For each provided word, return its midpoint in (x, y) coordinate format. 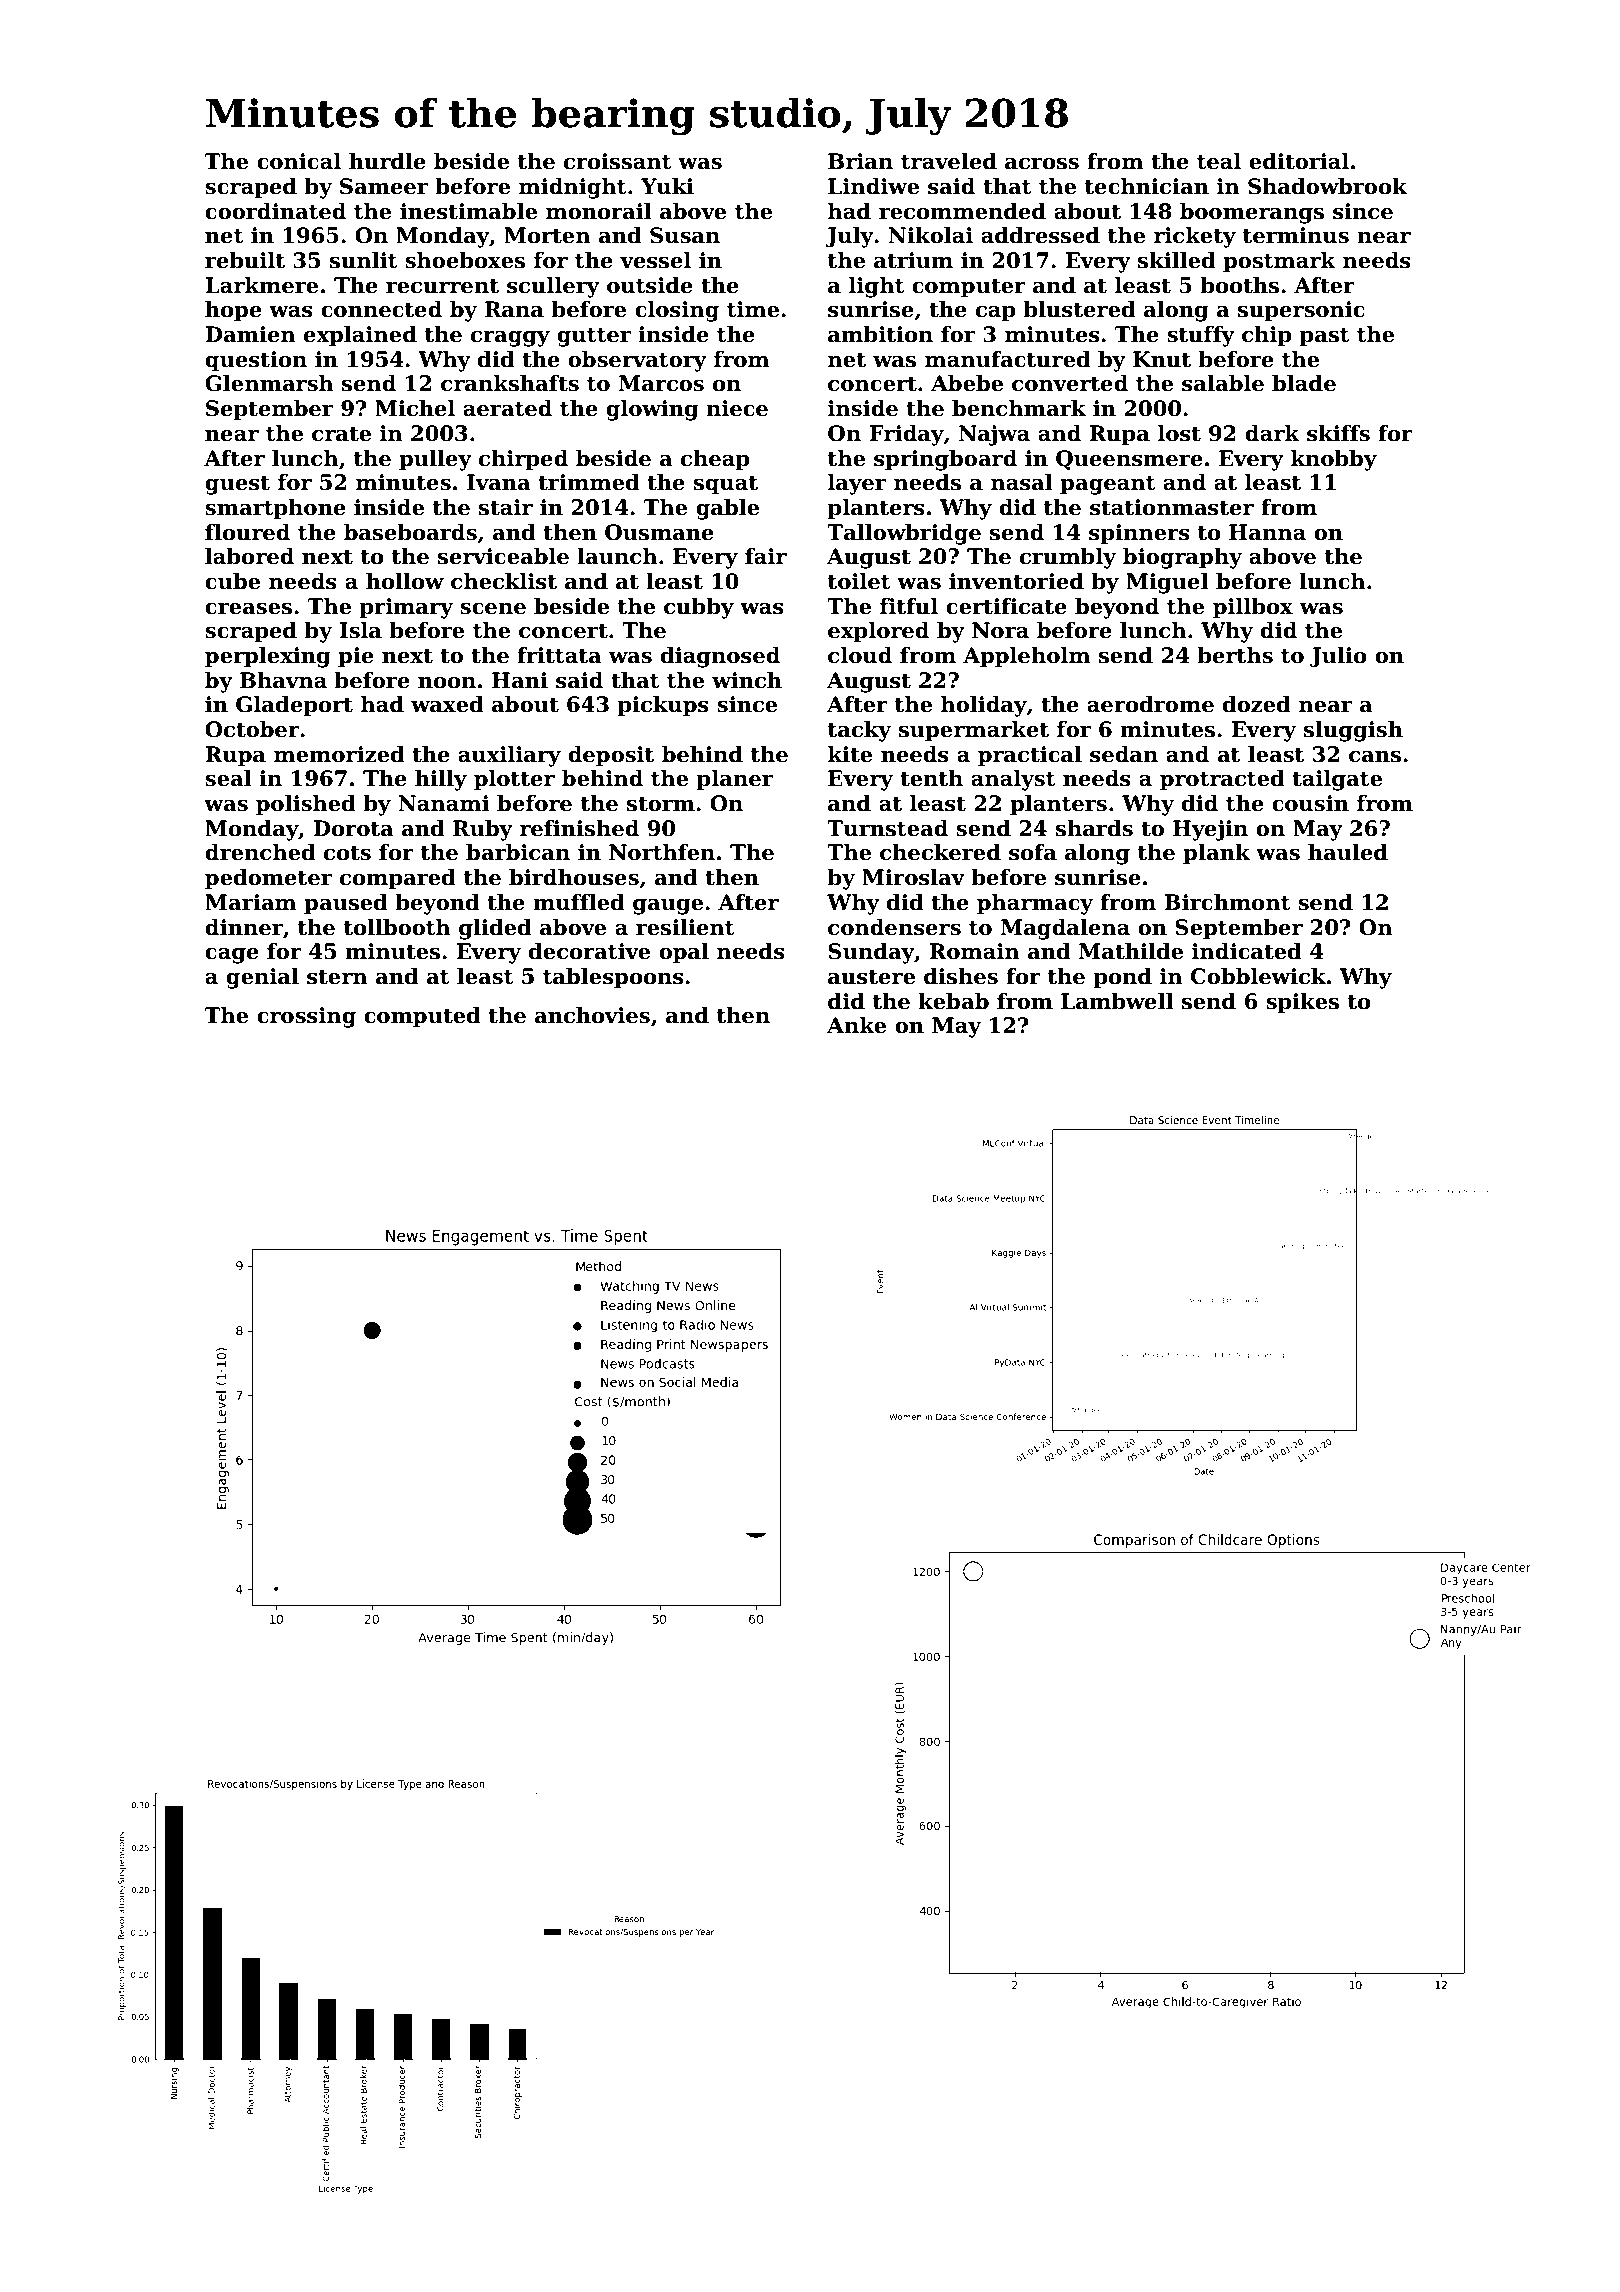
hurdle (387, 161)
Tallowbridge (904, 534)
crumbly (1068, 558)
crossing (306, 1017)
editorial (1299, 161)
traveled (949, 161)
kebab (953, 1001)
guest (237, 485)
